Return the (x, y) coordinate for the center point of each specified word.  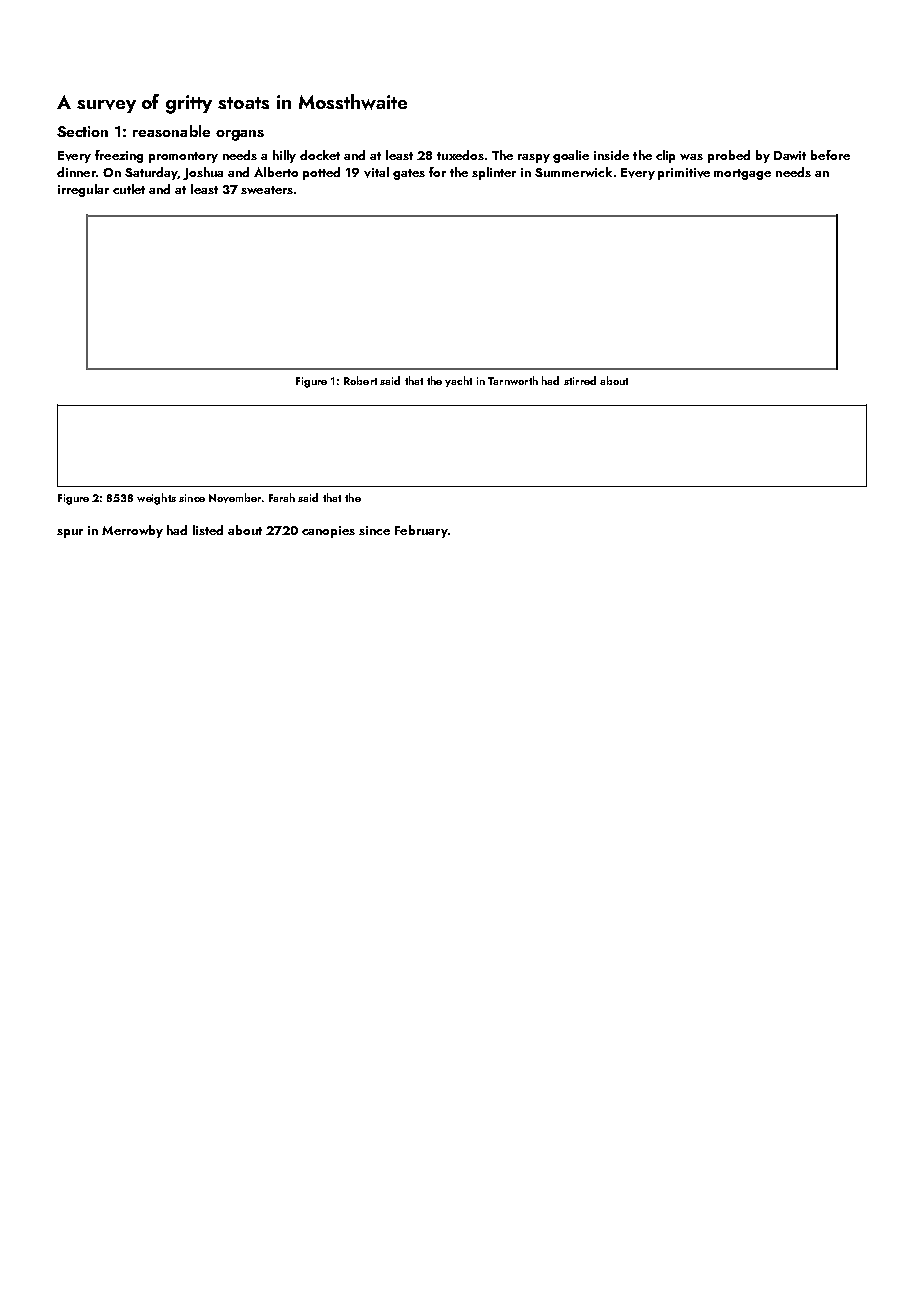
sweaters (267, 190)
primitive (684, 174)
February (421, 531)
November (235, 498)
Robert (360, 380)
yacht (458, 381)
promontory (183, 157)
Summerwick (573, 172)
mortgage (742, 174)
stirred (580, 380)
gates (409, 174)
